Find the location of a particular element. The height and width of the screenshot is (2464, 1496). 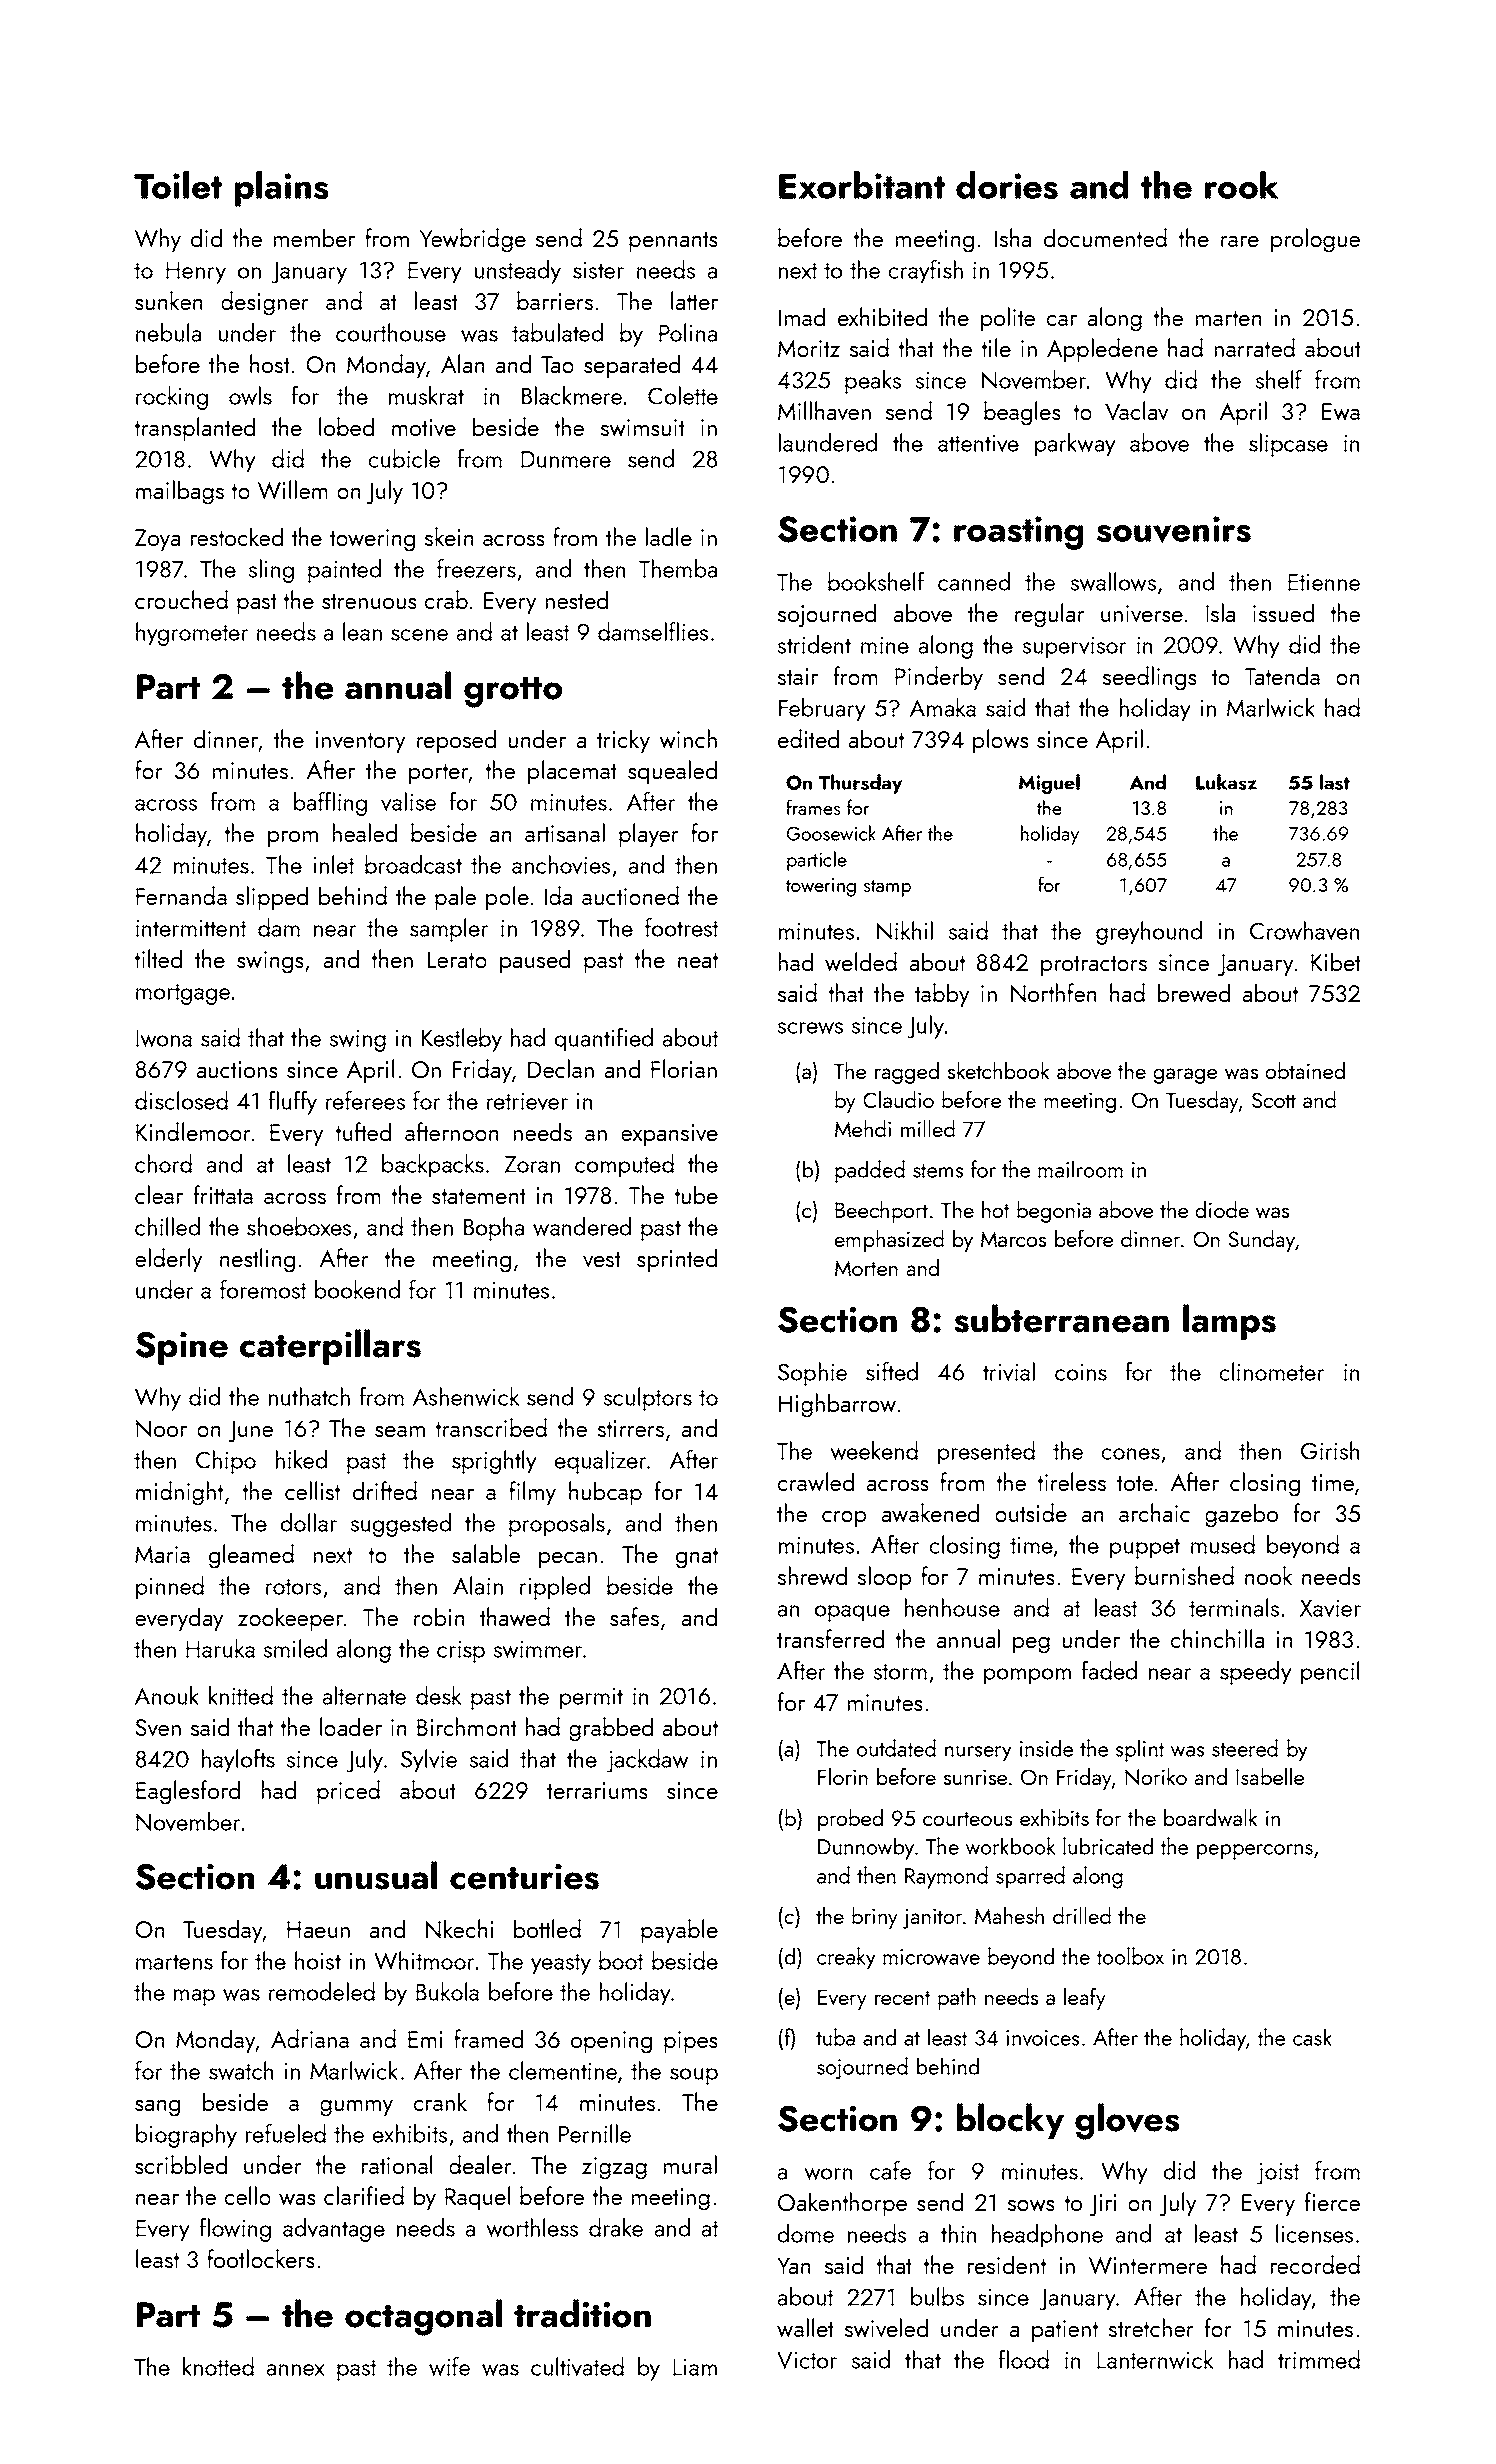

Zoran is located at coordinates (532, 1164).
